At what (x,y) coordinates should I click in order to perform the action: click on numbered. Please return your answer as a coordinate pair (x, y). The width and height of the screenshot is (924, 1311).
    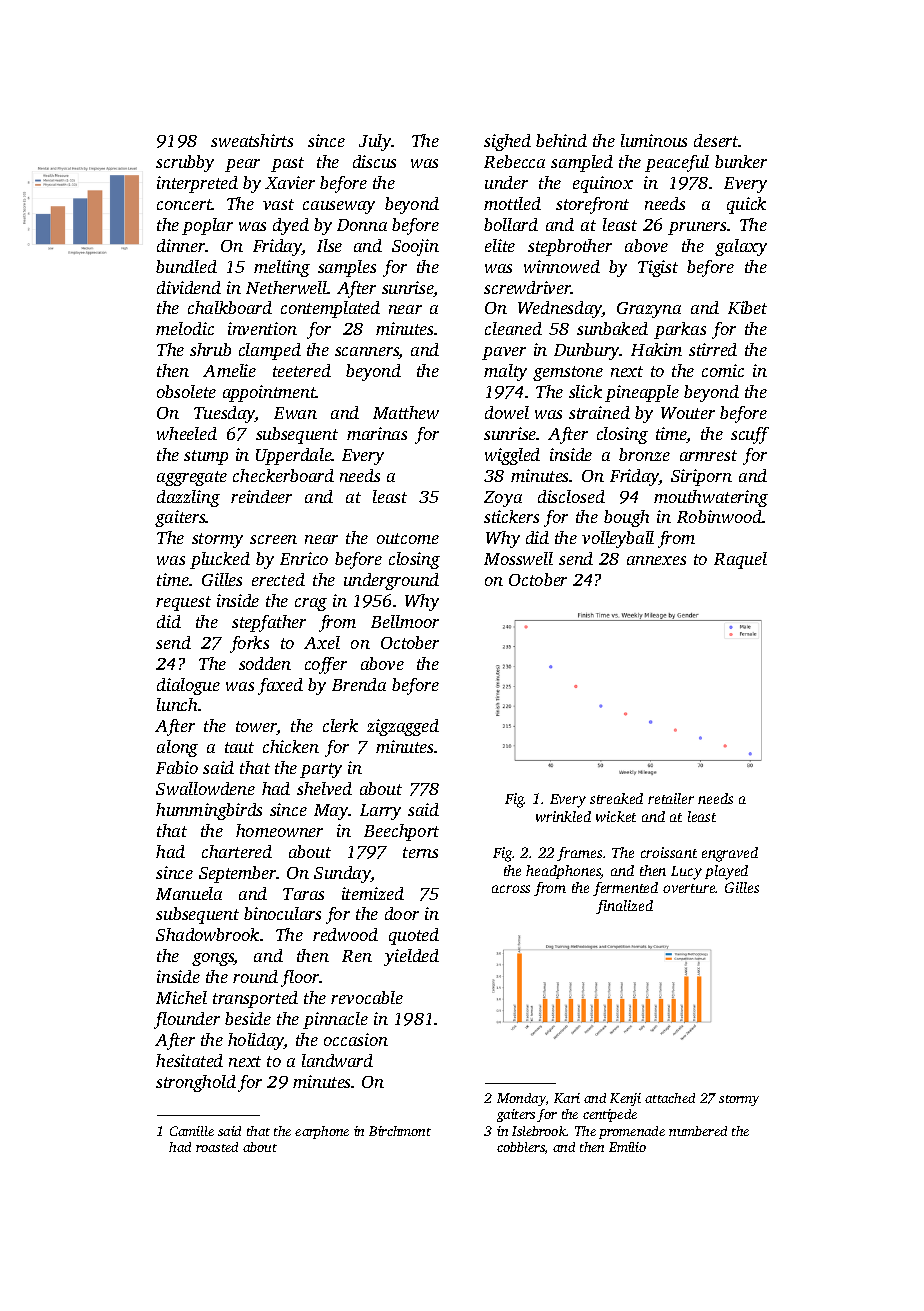
    Looking at the image, I should click on (698, 1131).
